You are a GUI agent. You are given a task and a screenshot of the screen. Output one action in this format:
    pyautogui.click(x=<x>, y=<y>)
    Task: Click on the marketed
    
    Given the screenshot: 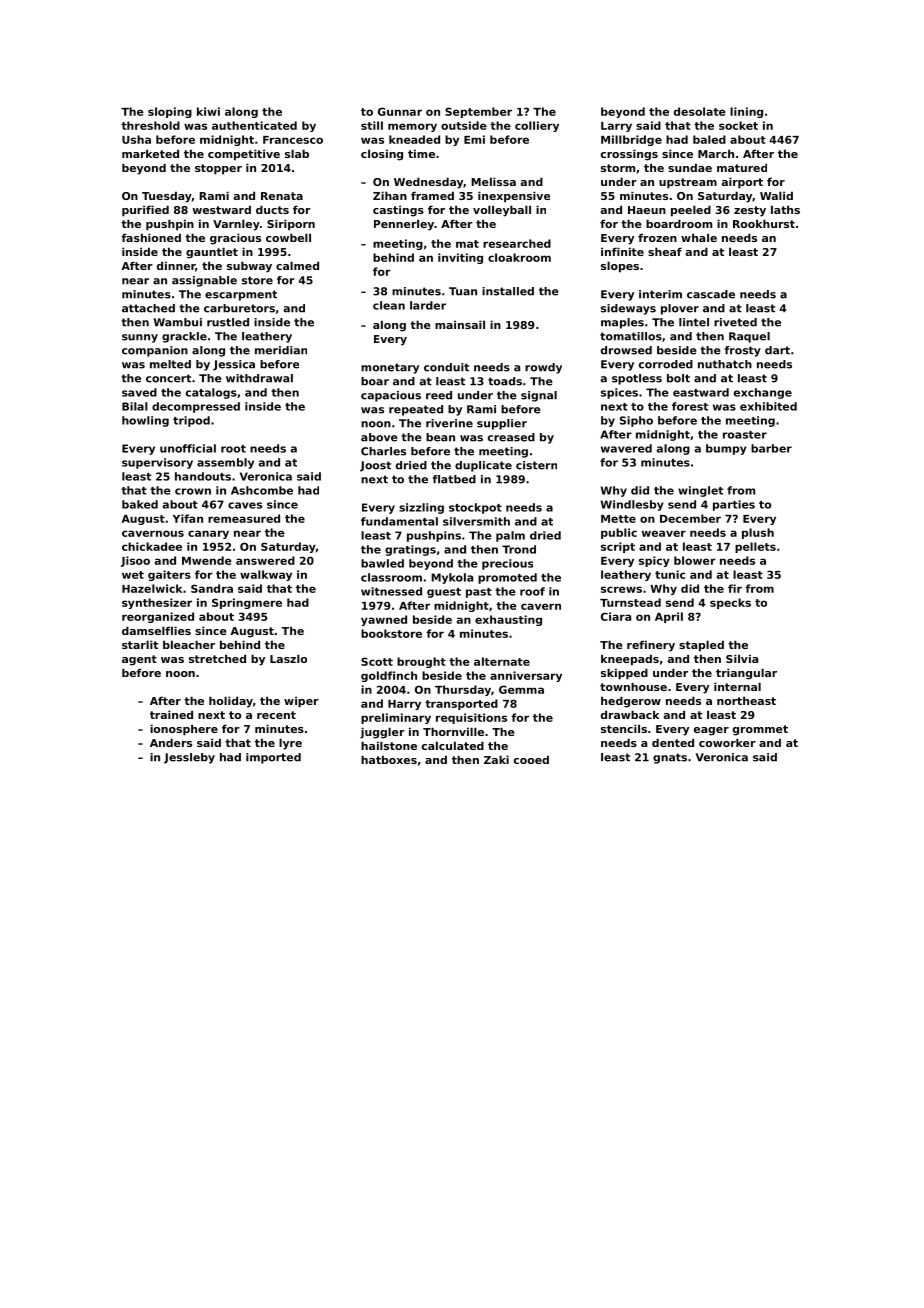 What is the action you would take?
    pyautogui.click(x=150, y=153)
